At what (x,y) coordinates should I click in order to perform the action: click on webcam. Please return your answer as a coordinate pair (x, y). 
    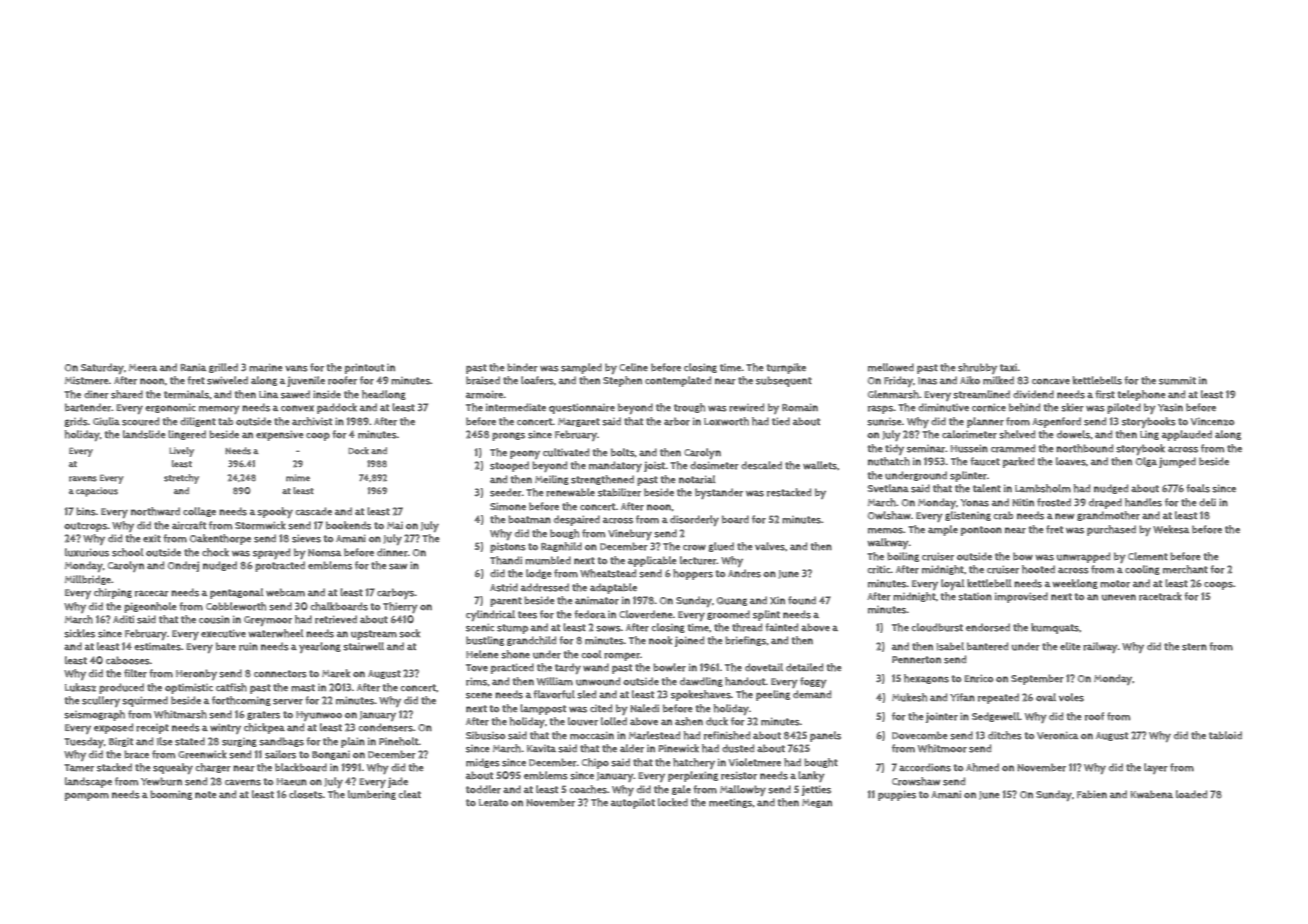
    Looking at the image, I should click on (285, 592).
